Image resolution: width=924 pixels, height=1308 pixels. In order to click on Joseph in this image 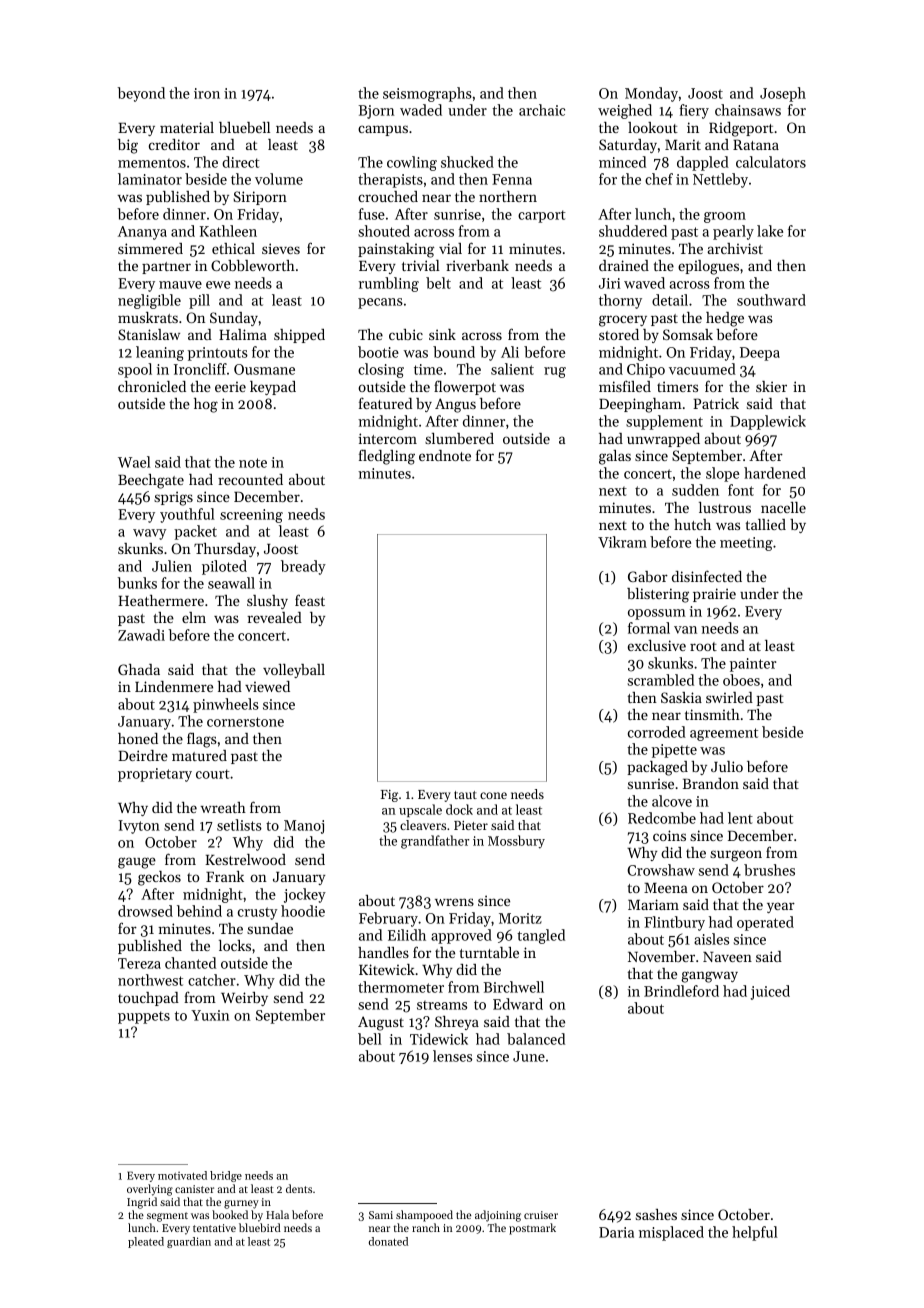, I will do `click(783, 94)`.
